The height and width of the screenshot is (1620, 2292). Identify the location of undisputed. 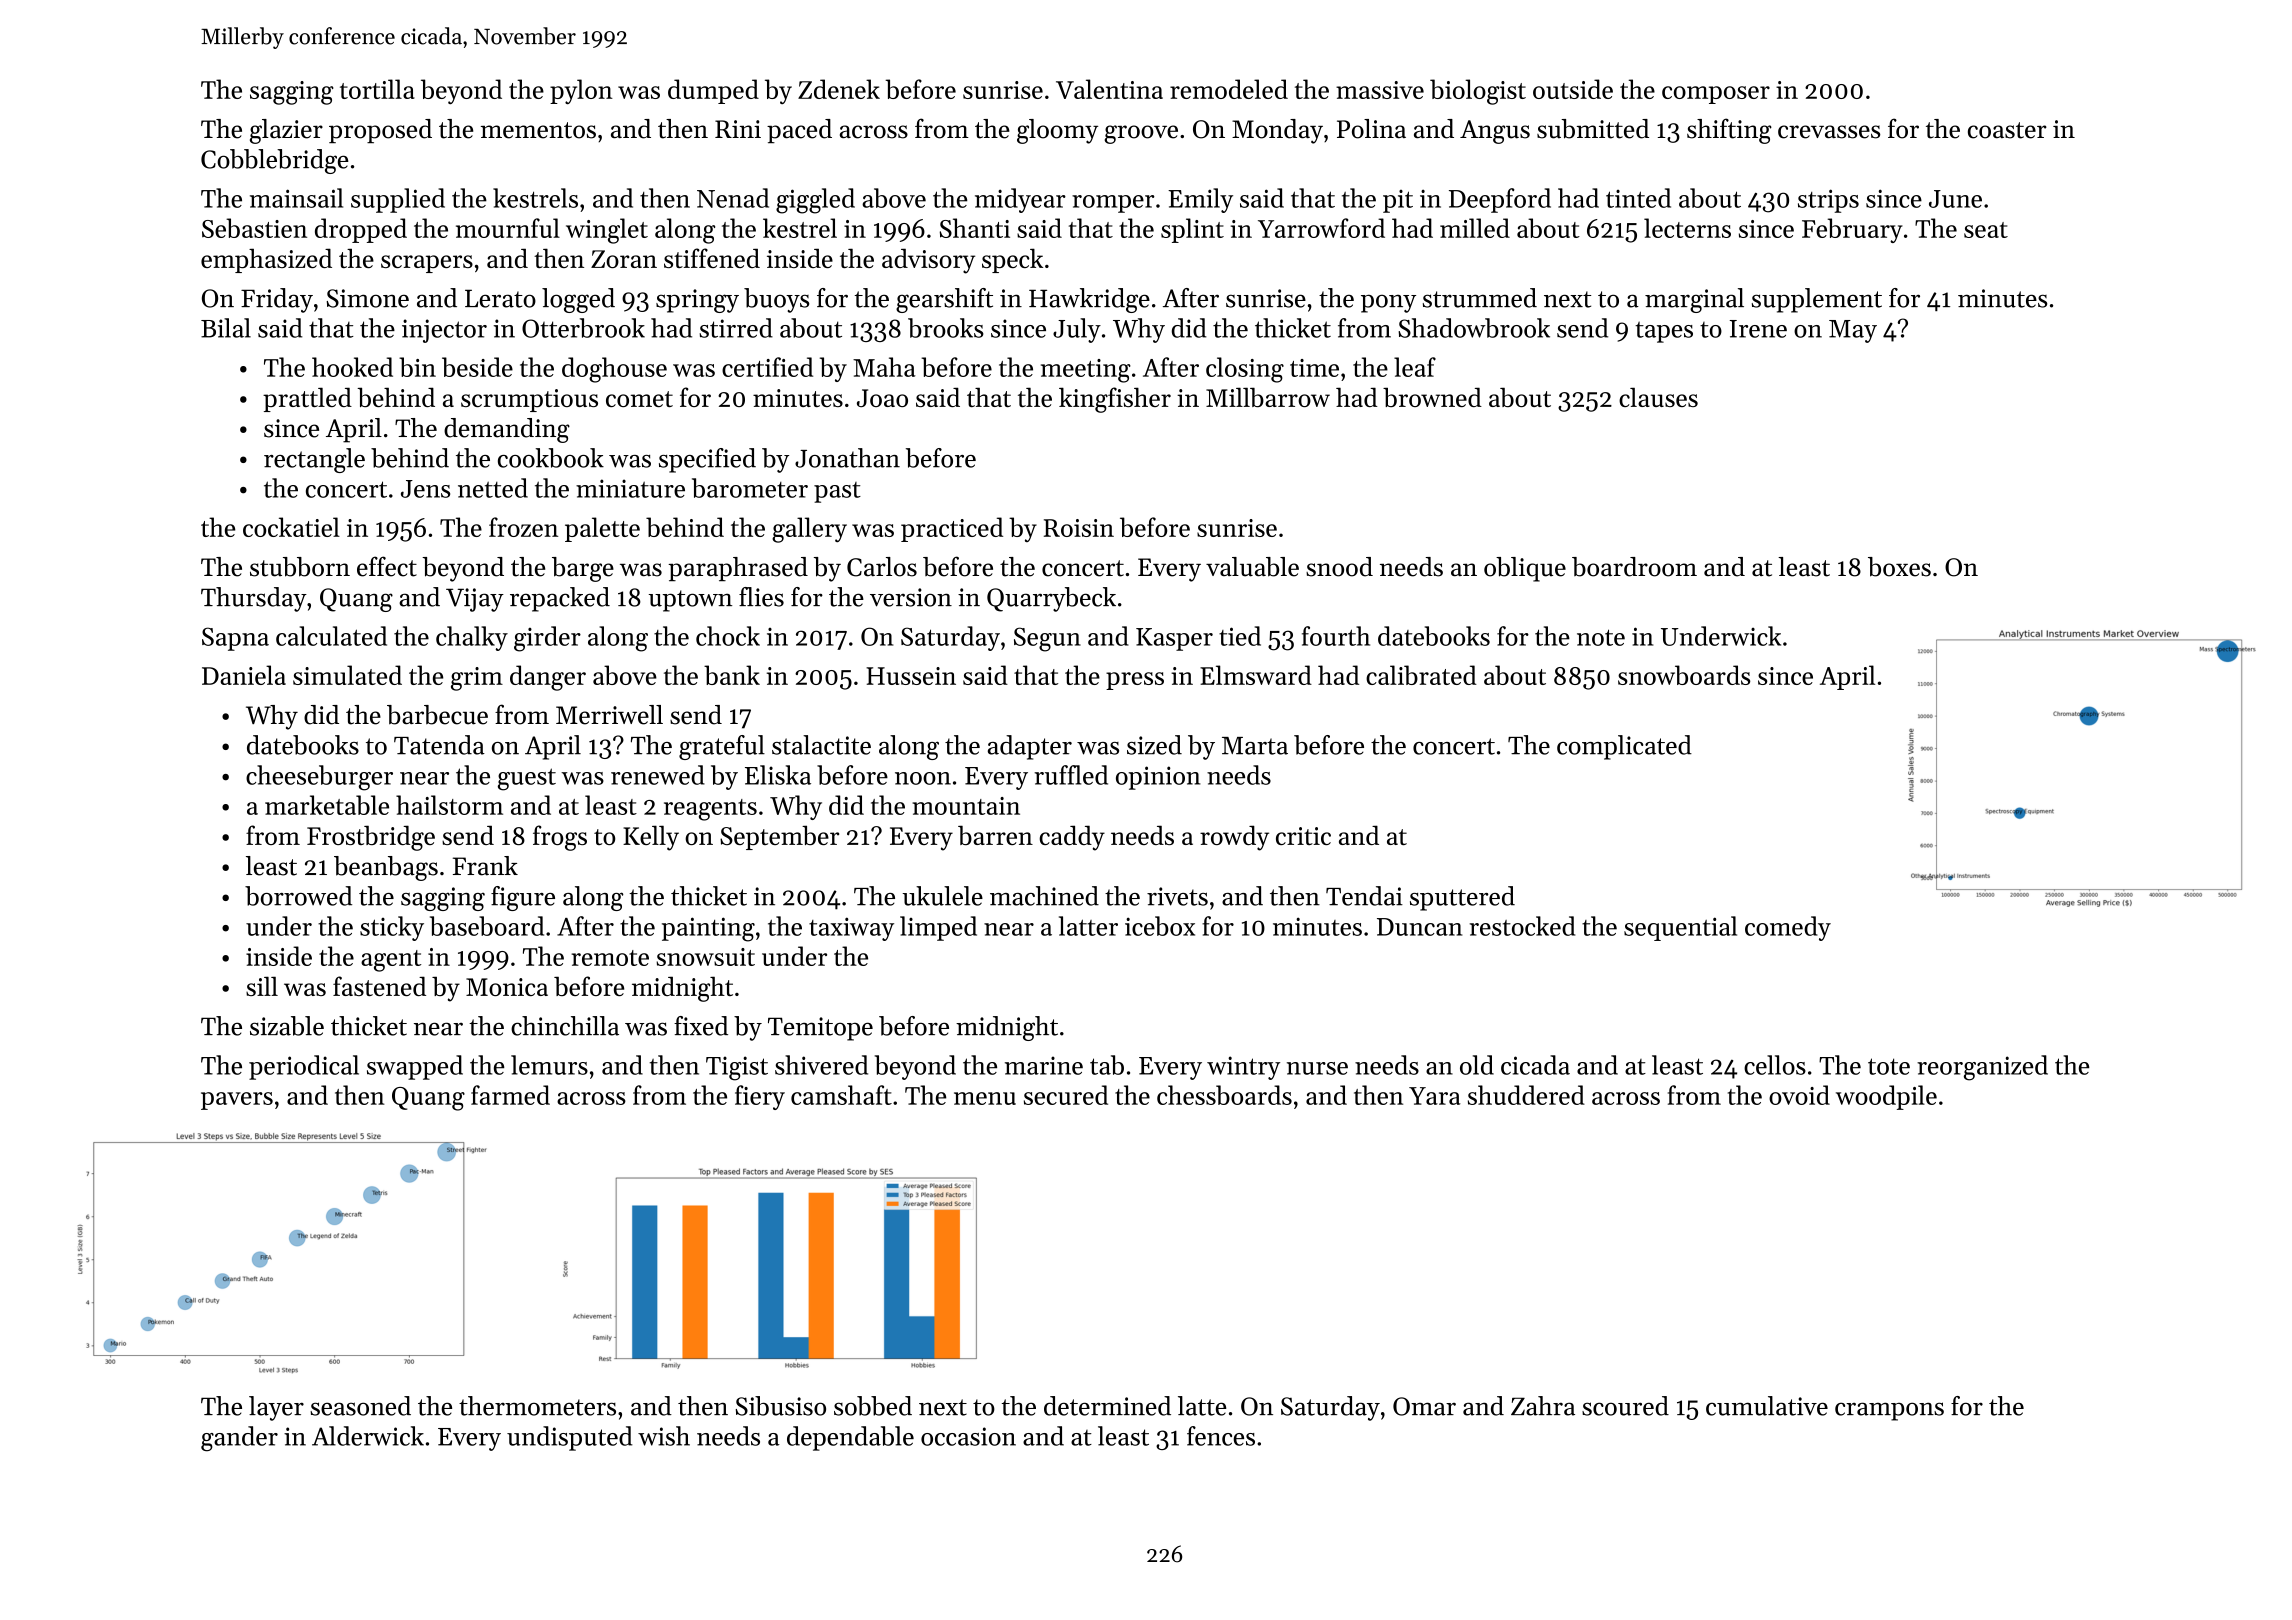
(570, 1438).
